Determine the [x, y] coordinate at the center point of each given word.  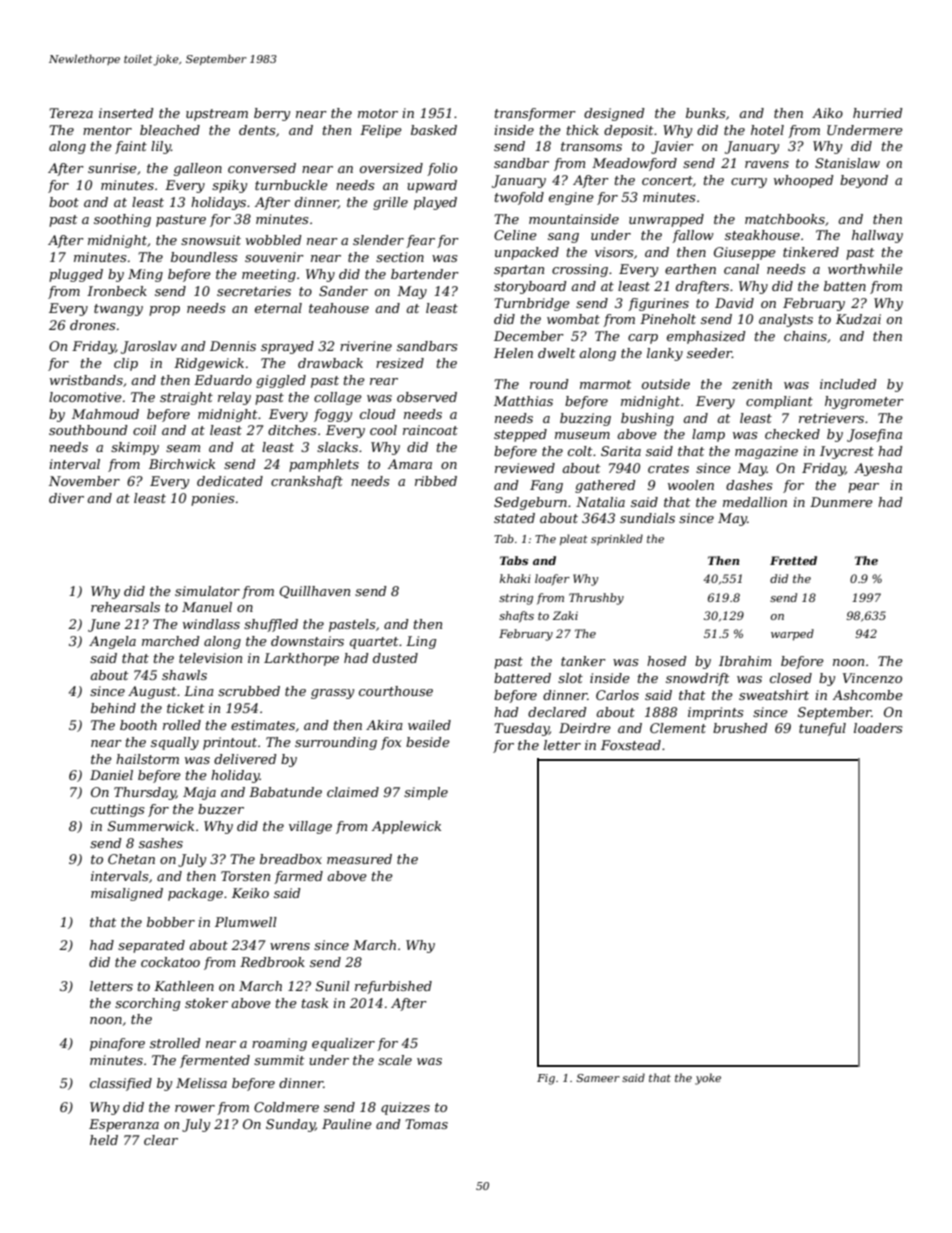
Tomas [426, 1124]
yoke [708, 1079]
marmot [605, 384]
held [104, 1140]
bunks [705, 113]
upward [432, 186]
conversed [262, 168]
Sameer [598, 1078]
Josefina [874, 435]
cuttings [117, 810]
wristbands [86, 380]
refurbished [393, 987]
